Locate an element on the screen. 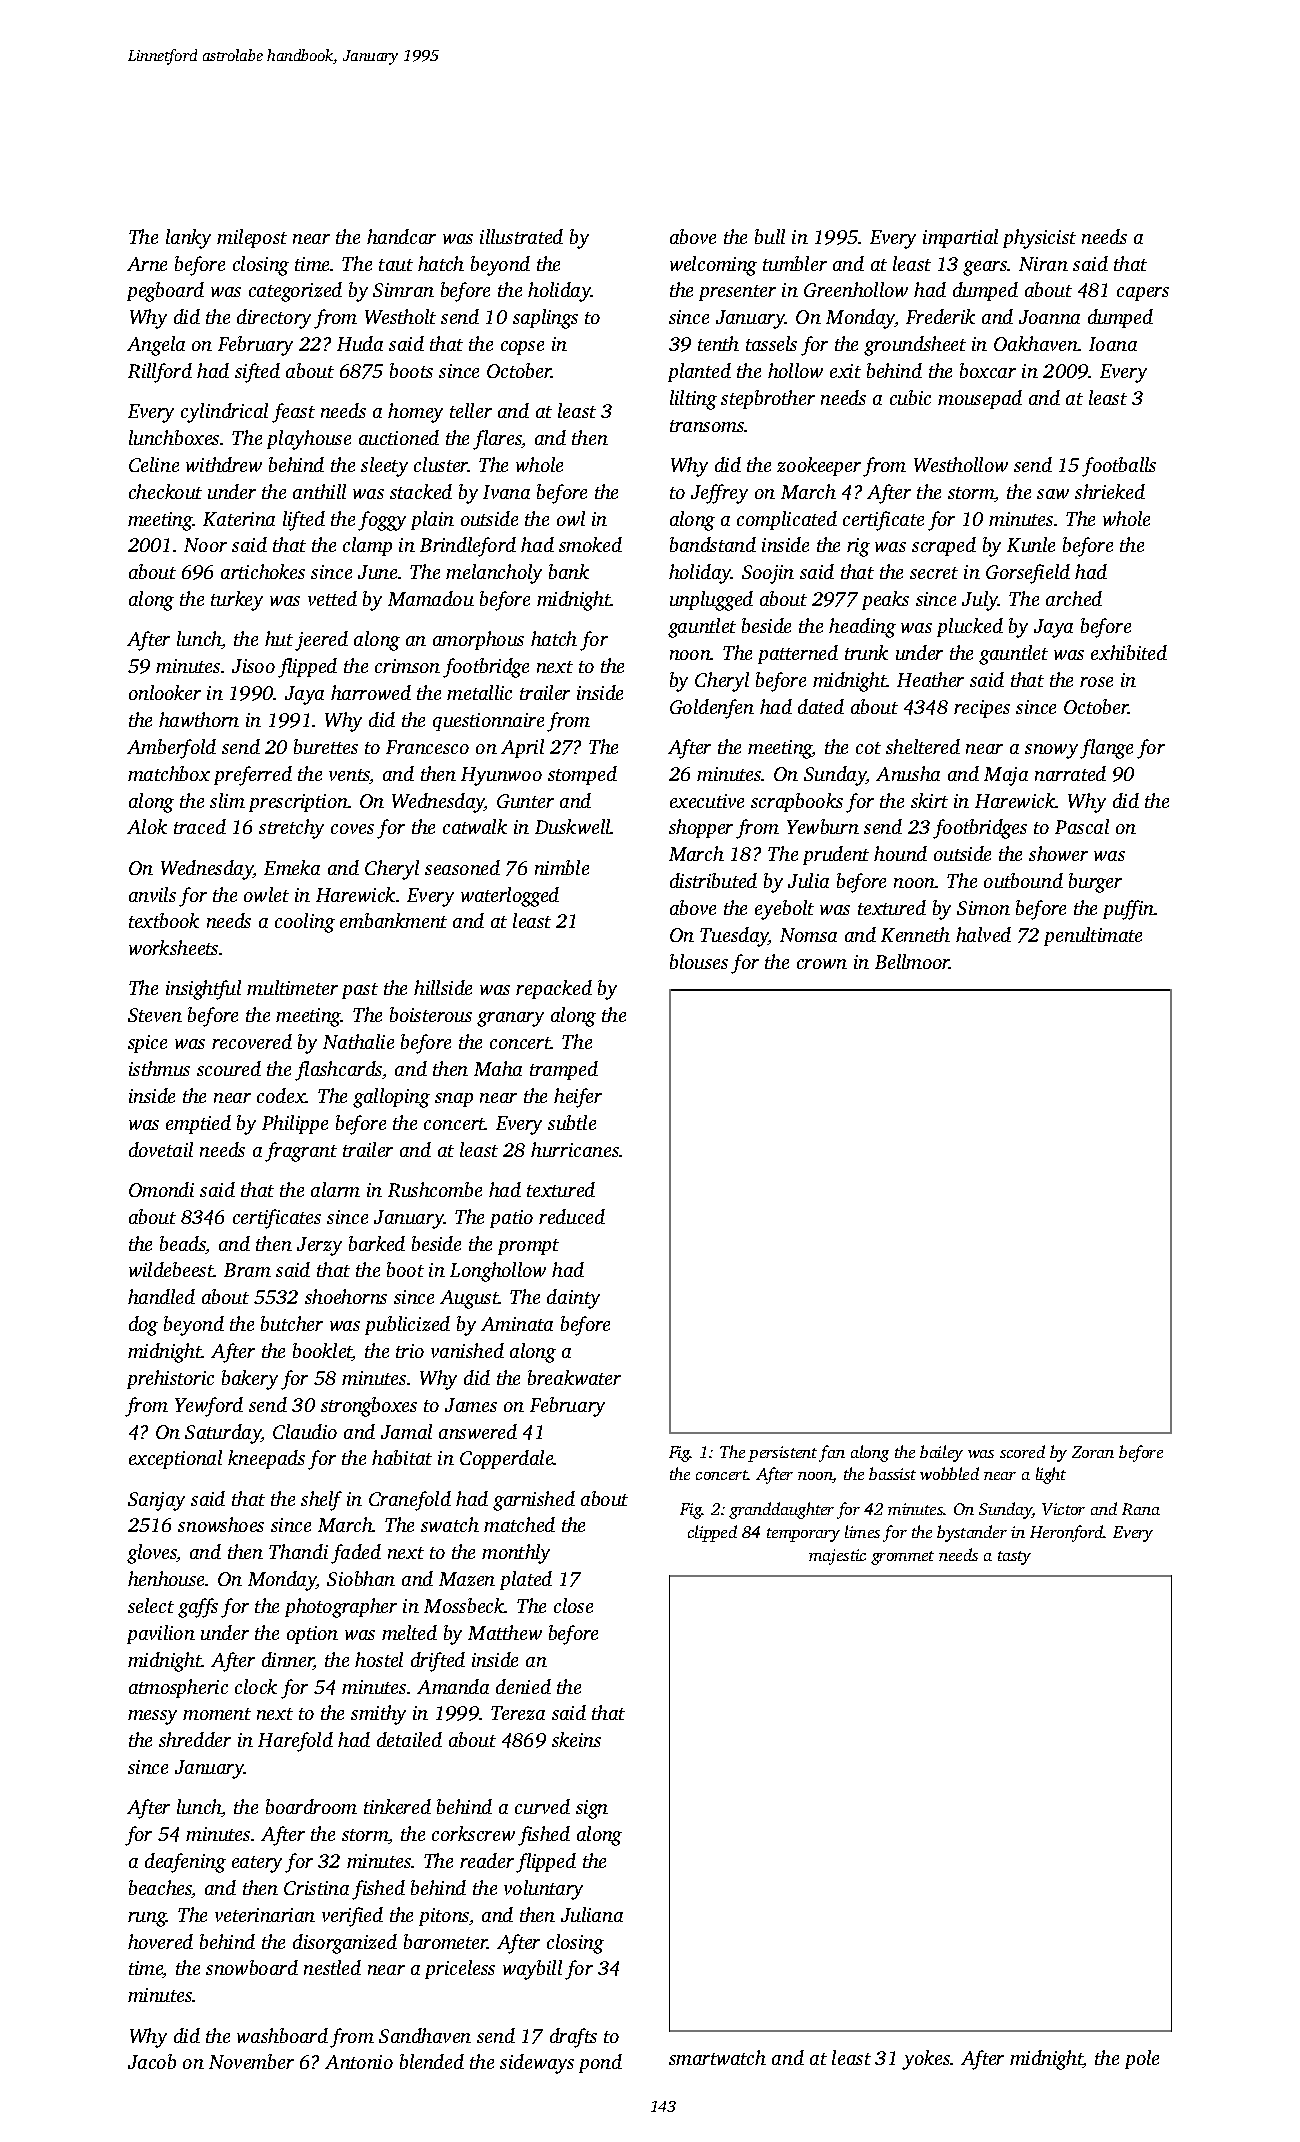 The height and width of the screenshot is (2142, 1300). pole is located at coordinates (1142, 2059).
